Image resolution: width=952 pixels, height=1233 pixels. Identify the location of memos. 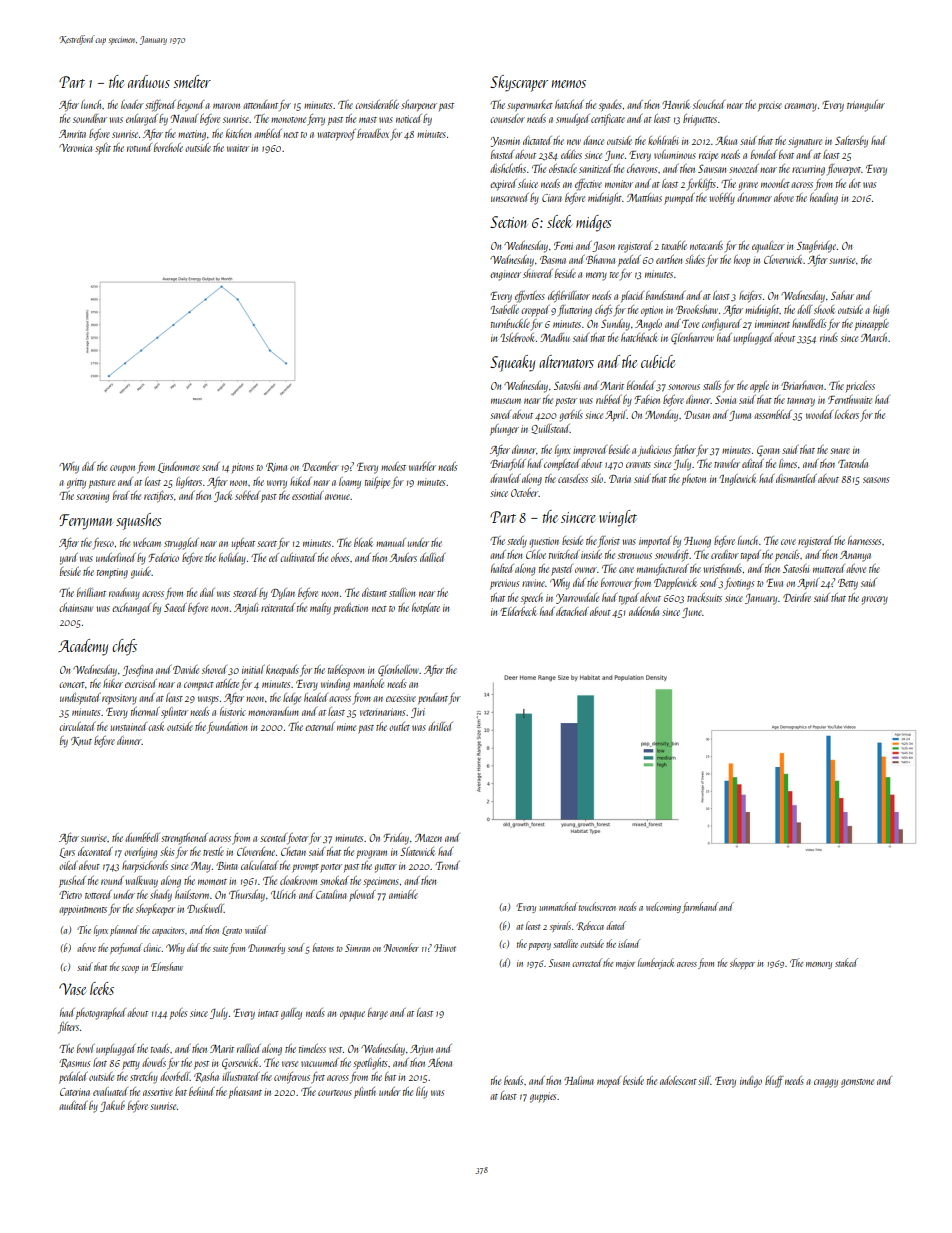
(569, 84).
